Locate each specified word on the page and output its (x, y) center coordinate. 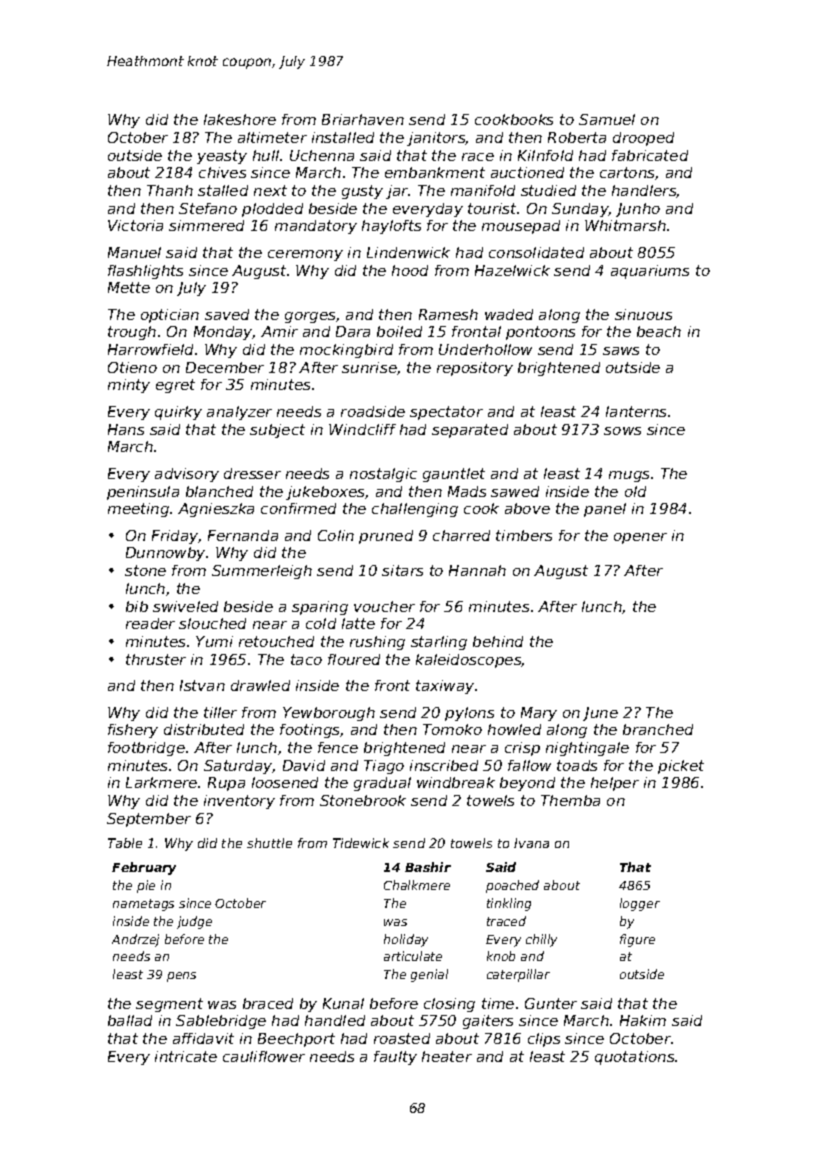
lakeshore (240, 119)
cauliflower (264, 1056)
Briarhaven (363, 119)
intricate (186, 1056)
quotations (634, 1058)
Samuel (607, 119)
